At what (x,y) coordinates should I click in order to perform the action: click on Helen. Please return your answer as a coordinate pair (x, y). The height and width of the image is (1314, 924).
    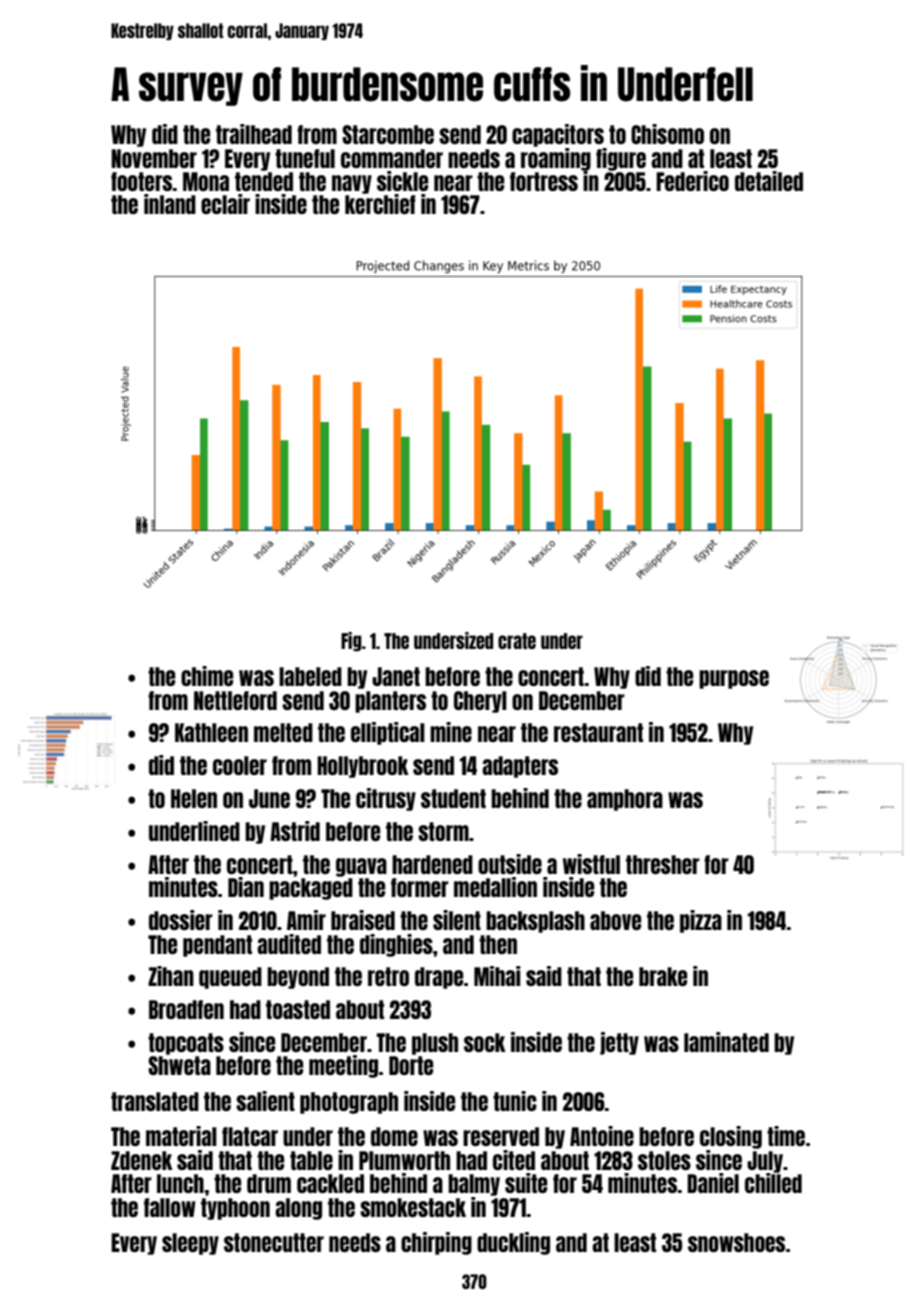
    Looking at the image, I should click on (194, 798).
